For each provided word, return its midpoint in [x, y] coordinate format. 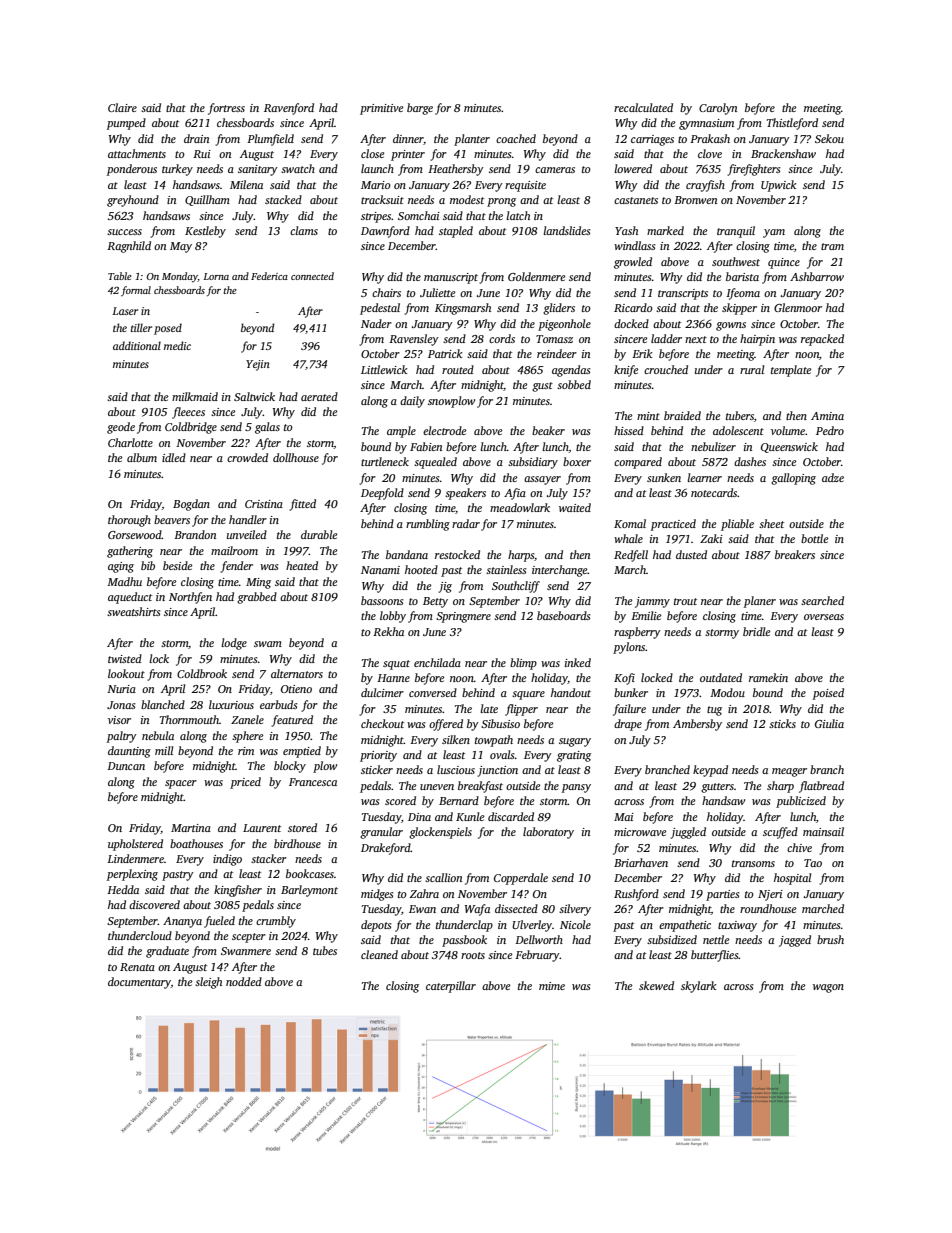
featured [292, 721]
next [696, 339]
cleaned [379, 954]
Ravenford [289, 109]
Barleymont [309, 891]
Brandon [195, 534]
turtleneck [385, 461]
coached [516, 138]
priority [378, 756]
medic [177, 345]
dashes [750, 461]
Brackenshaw [783, 153]
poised [828, 694]
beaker [548, 430]
